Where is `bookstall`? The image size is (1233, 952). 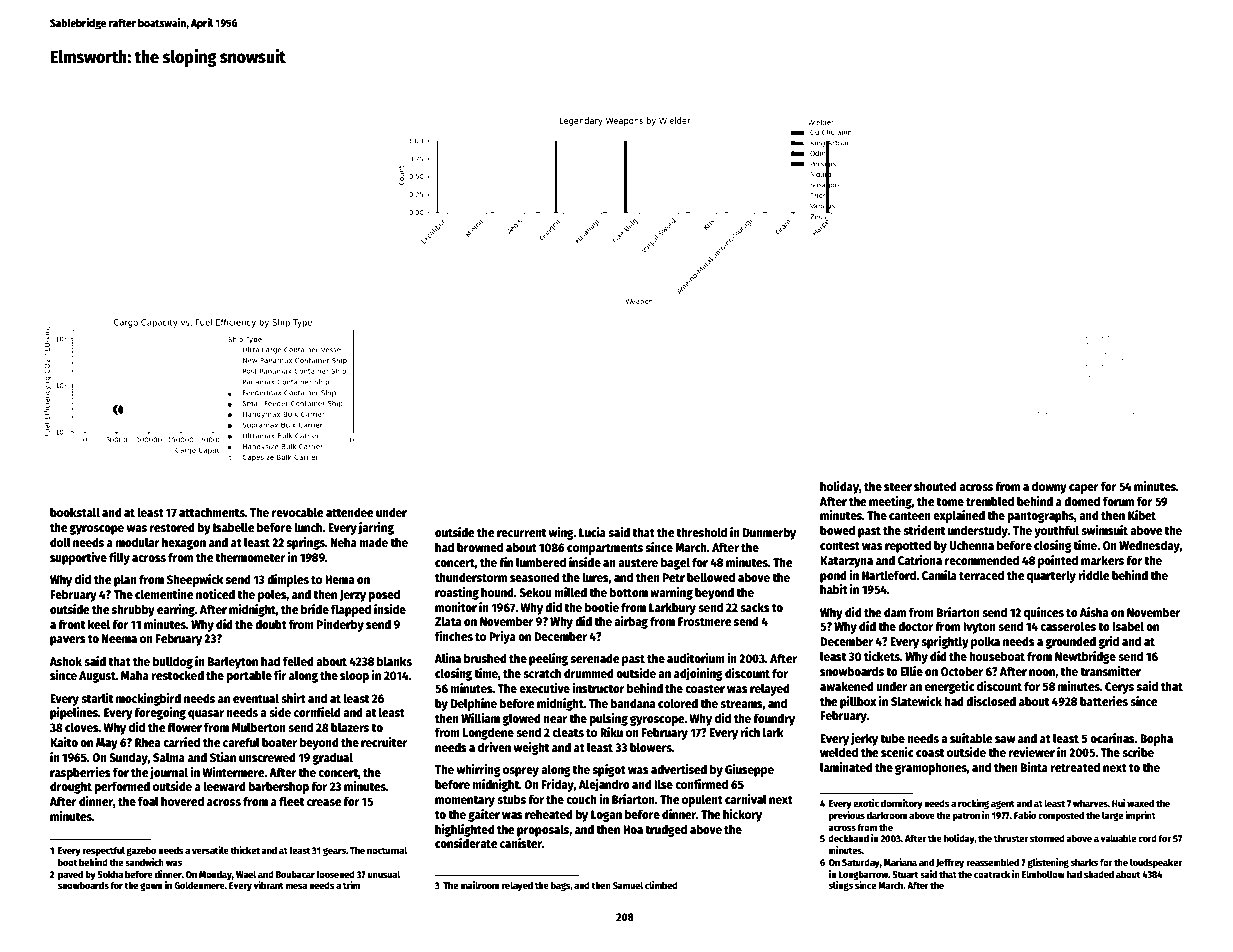 bookstall is located at coordinates (75, 512).
